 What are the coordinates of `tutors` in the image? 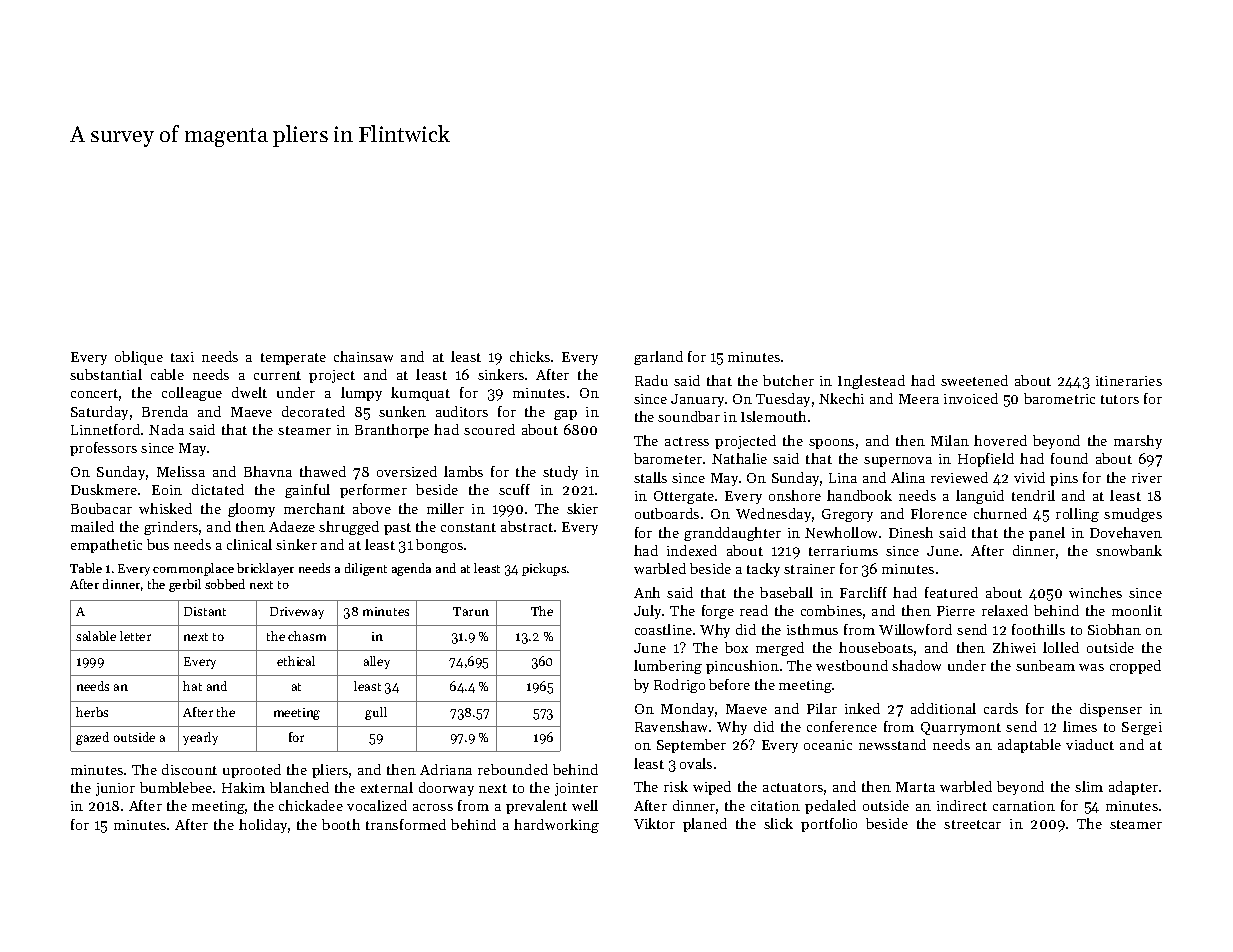 It's located at (1120, 399).
